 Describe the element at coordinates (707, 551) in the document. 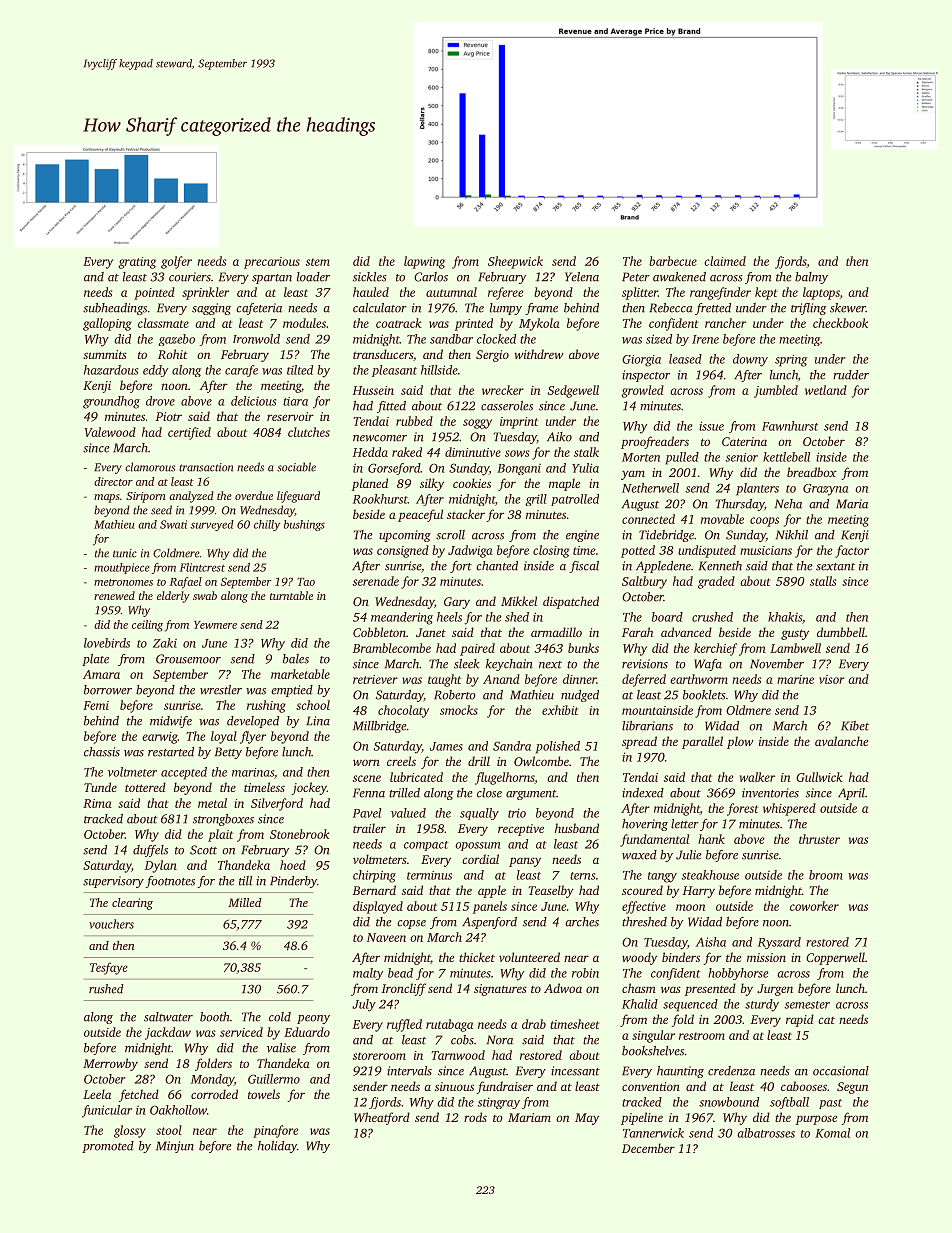

I see `undisputed` at that location.
